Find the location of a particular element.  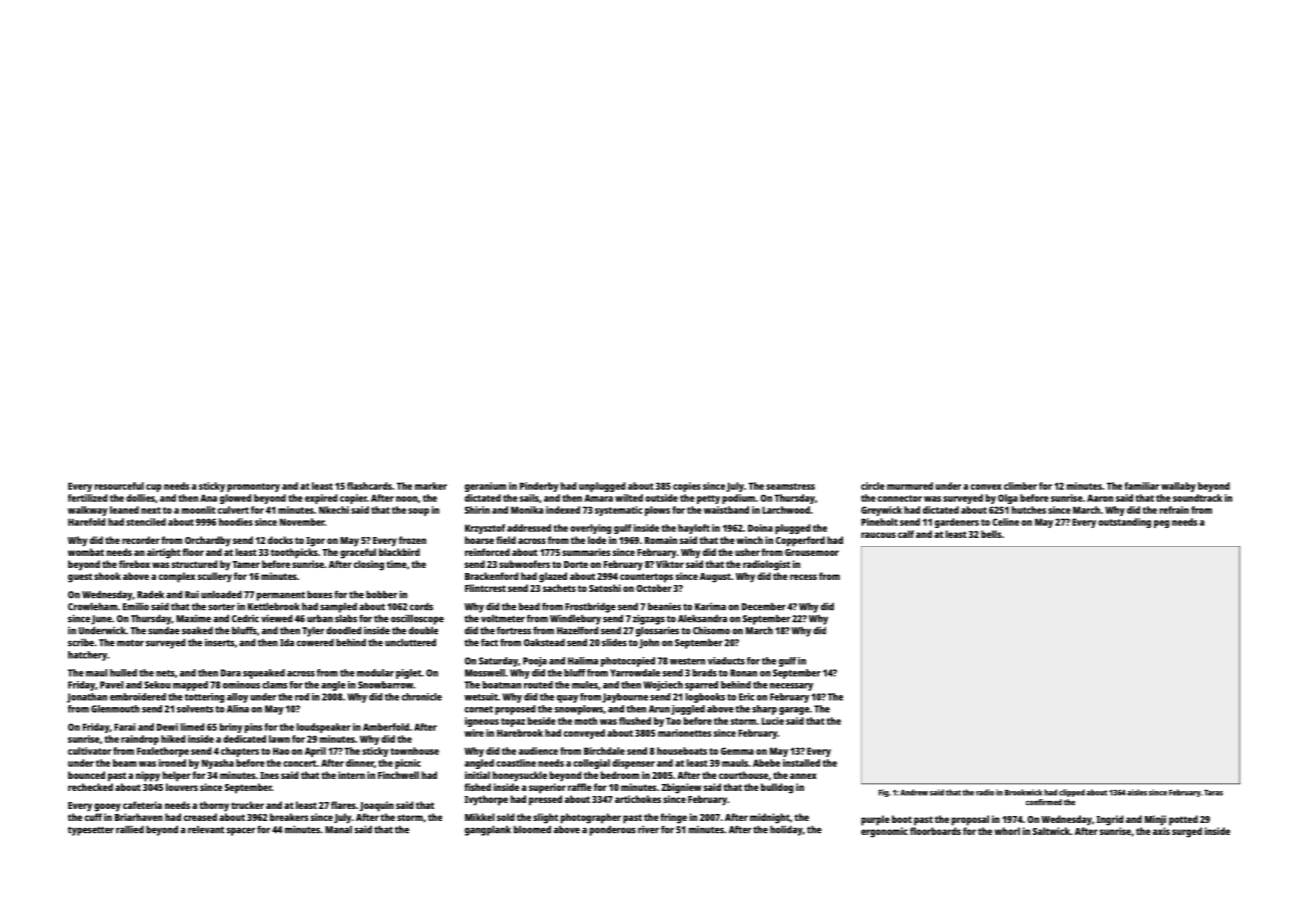

bloomed is located at coordinates (532, 829).
